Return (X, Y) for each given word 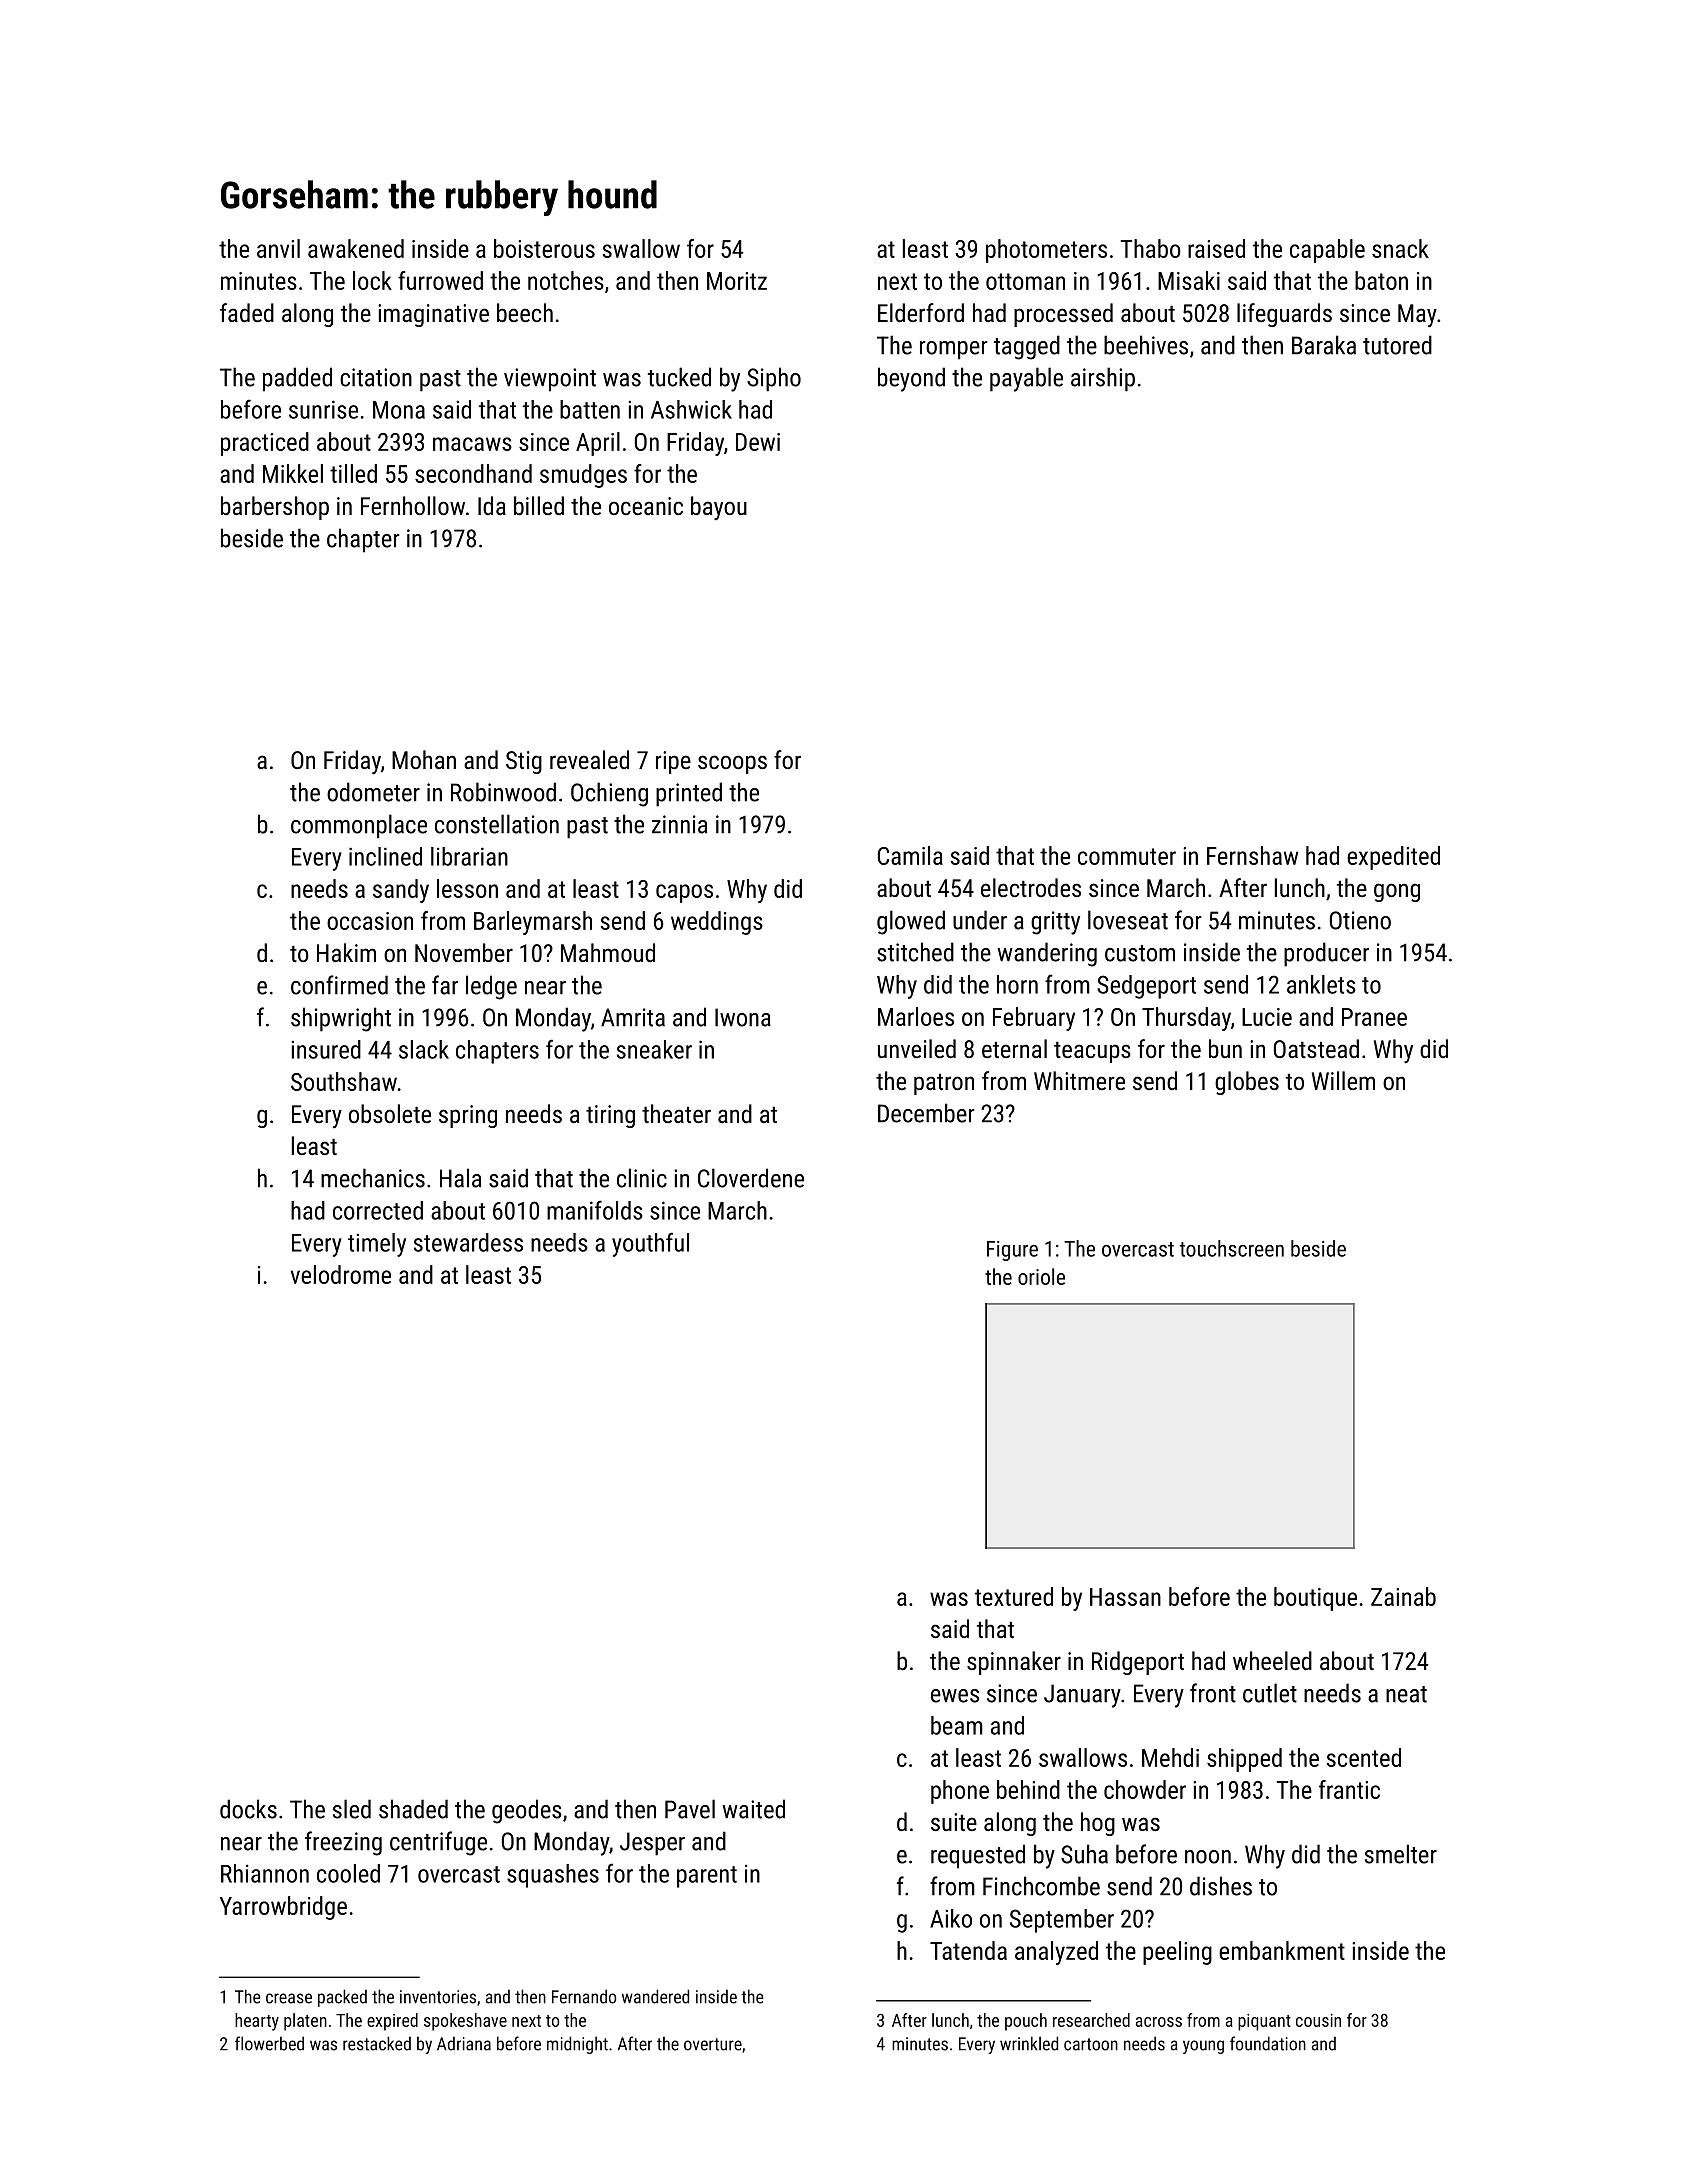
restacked (377, 2043)
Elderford (921, 312)
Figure (1012, 1251)
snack (1400, 248)
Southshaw (344, 1081)
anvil (278, 248)
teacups (1092, 1052)
